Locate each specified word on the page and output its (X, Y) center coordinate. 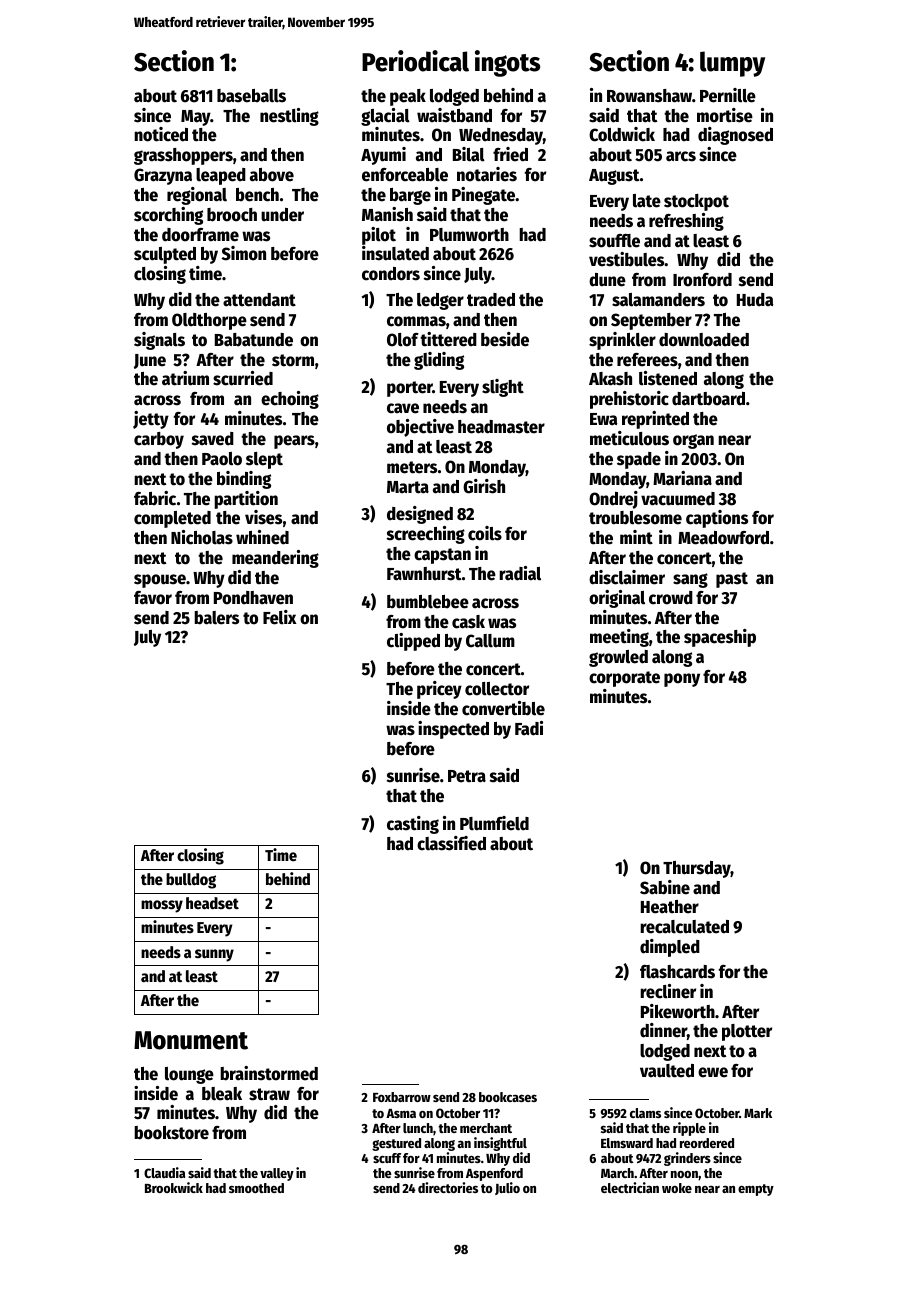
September (651, 321)
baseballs (251, 96)
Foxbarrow (402, 1097)
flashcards (677, 972)
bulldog (191, 881)
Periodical (415, 61)
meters (412, 467)
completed (172, 519)
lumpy (732, 64)
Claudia (164, 1172)
